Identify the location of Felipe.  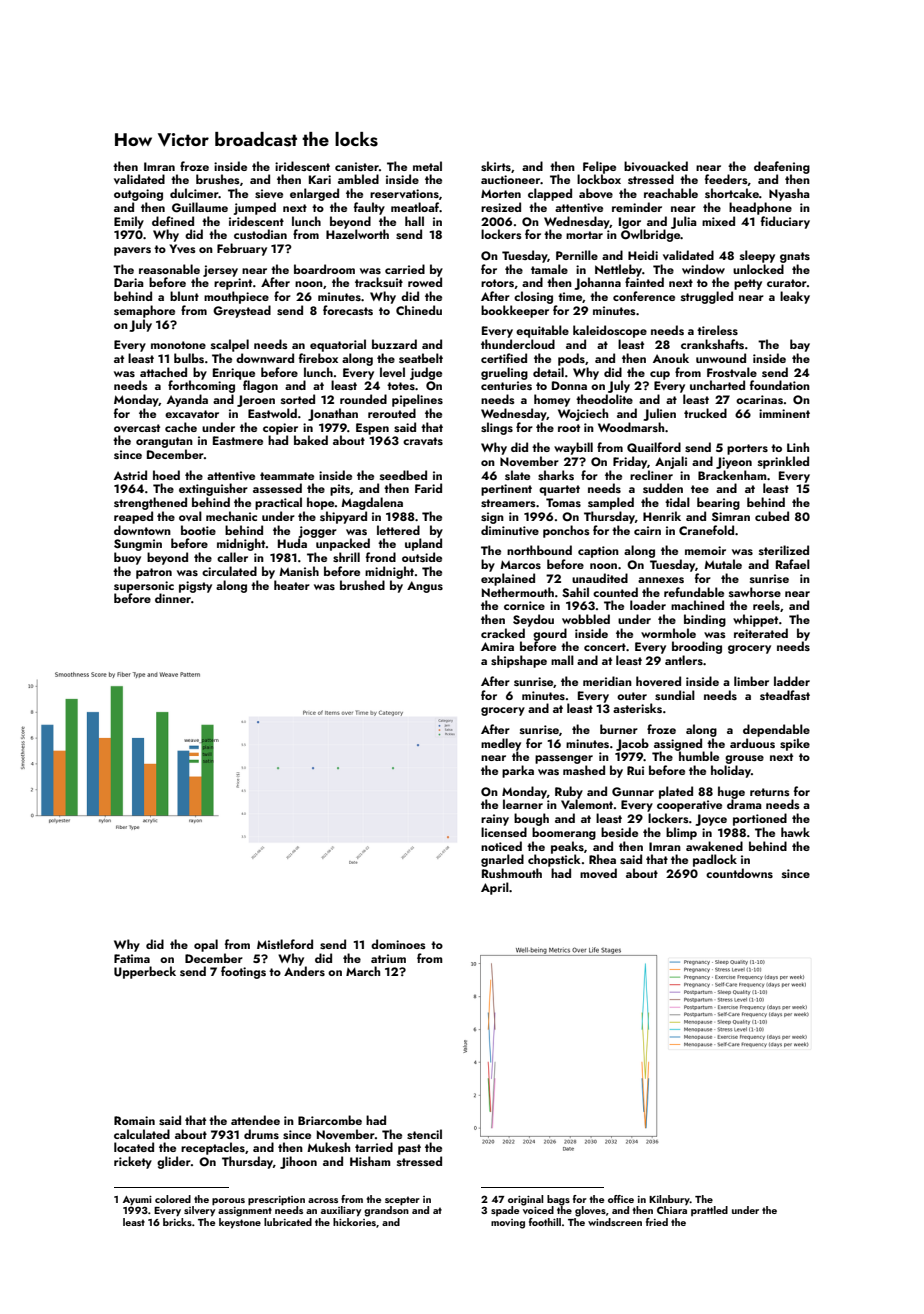
(599, 167).
